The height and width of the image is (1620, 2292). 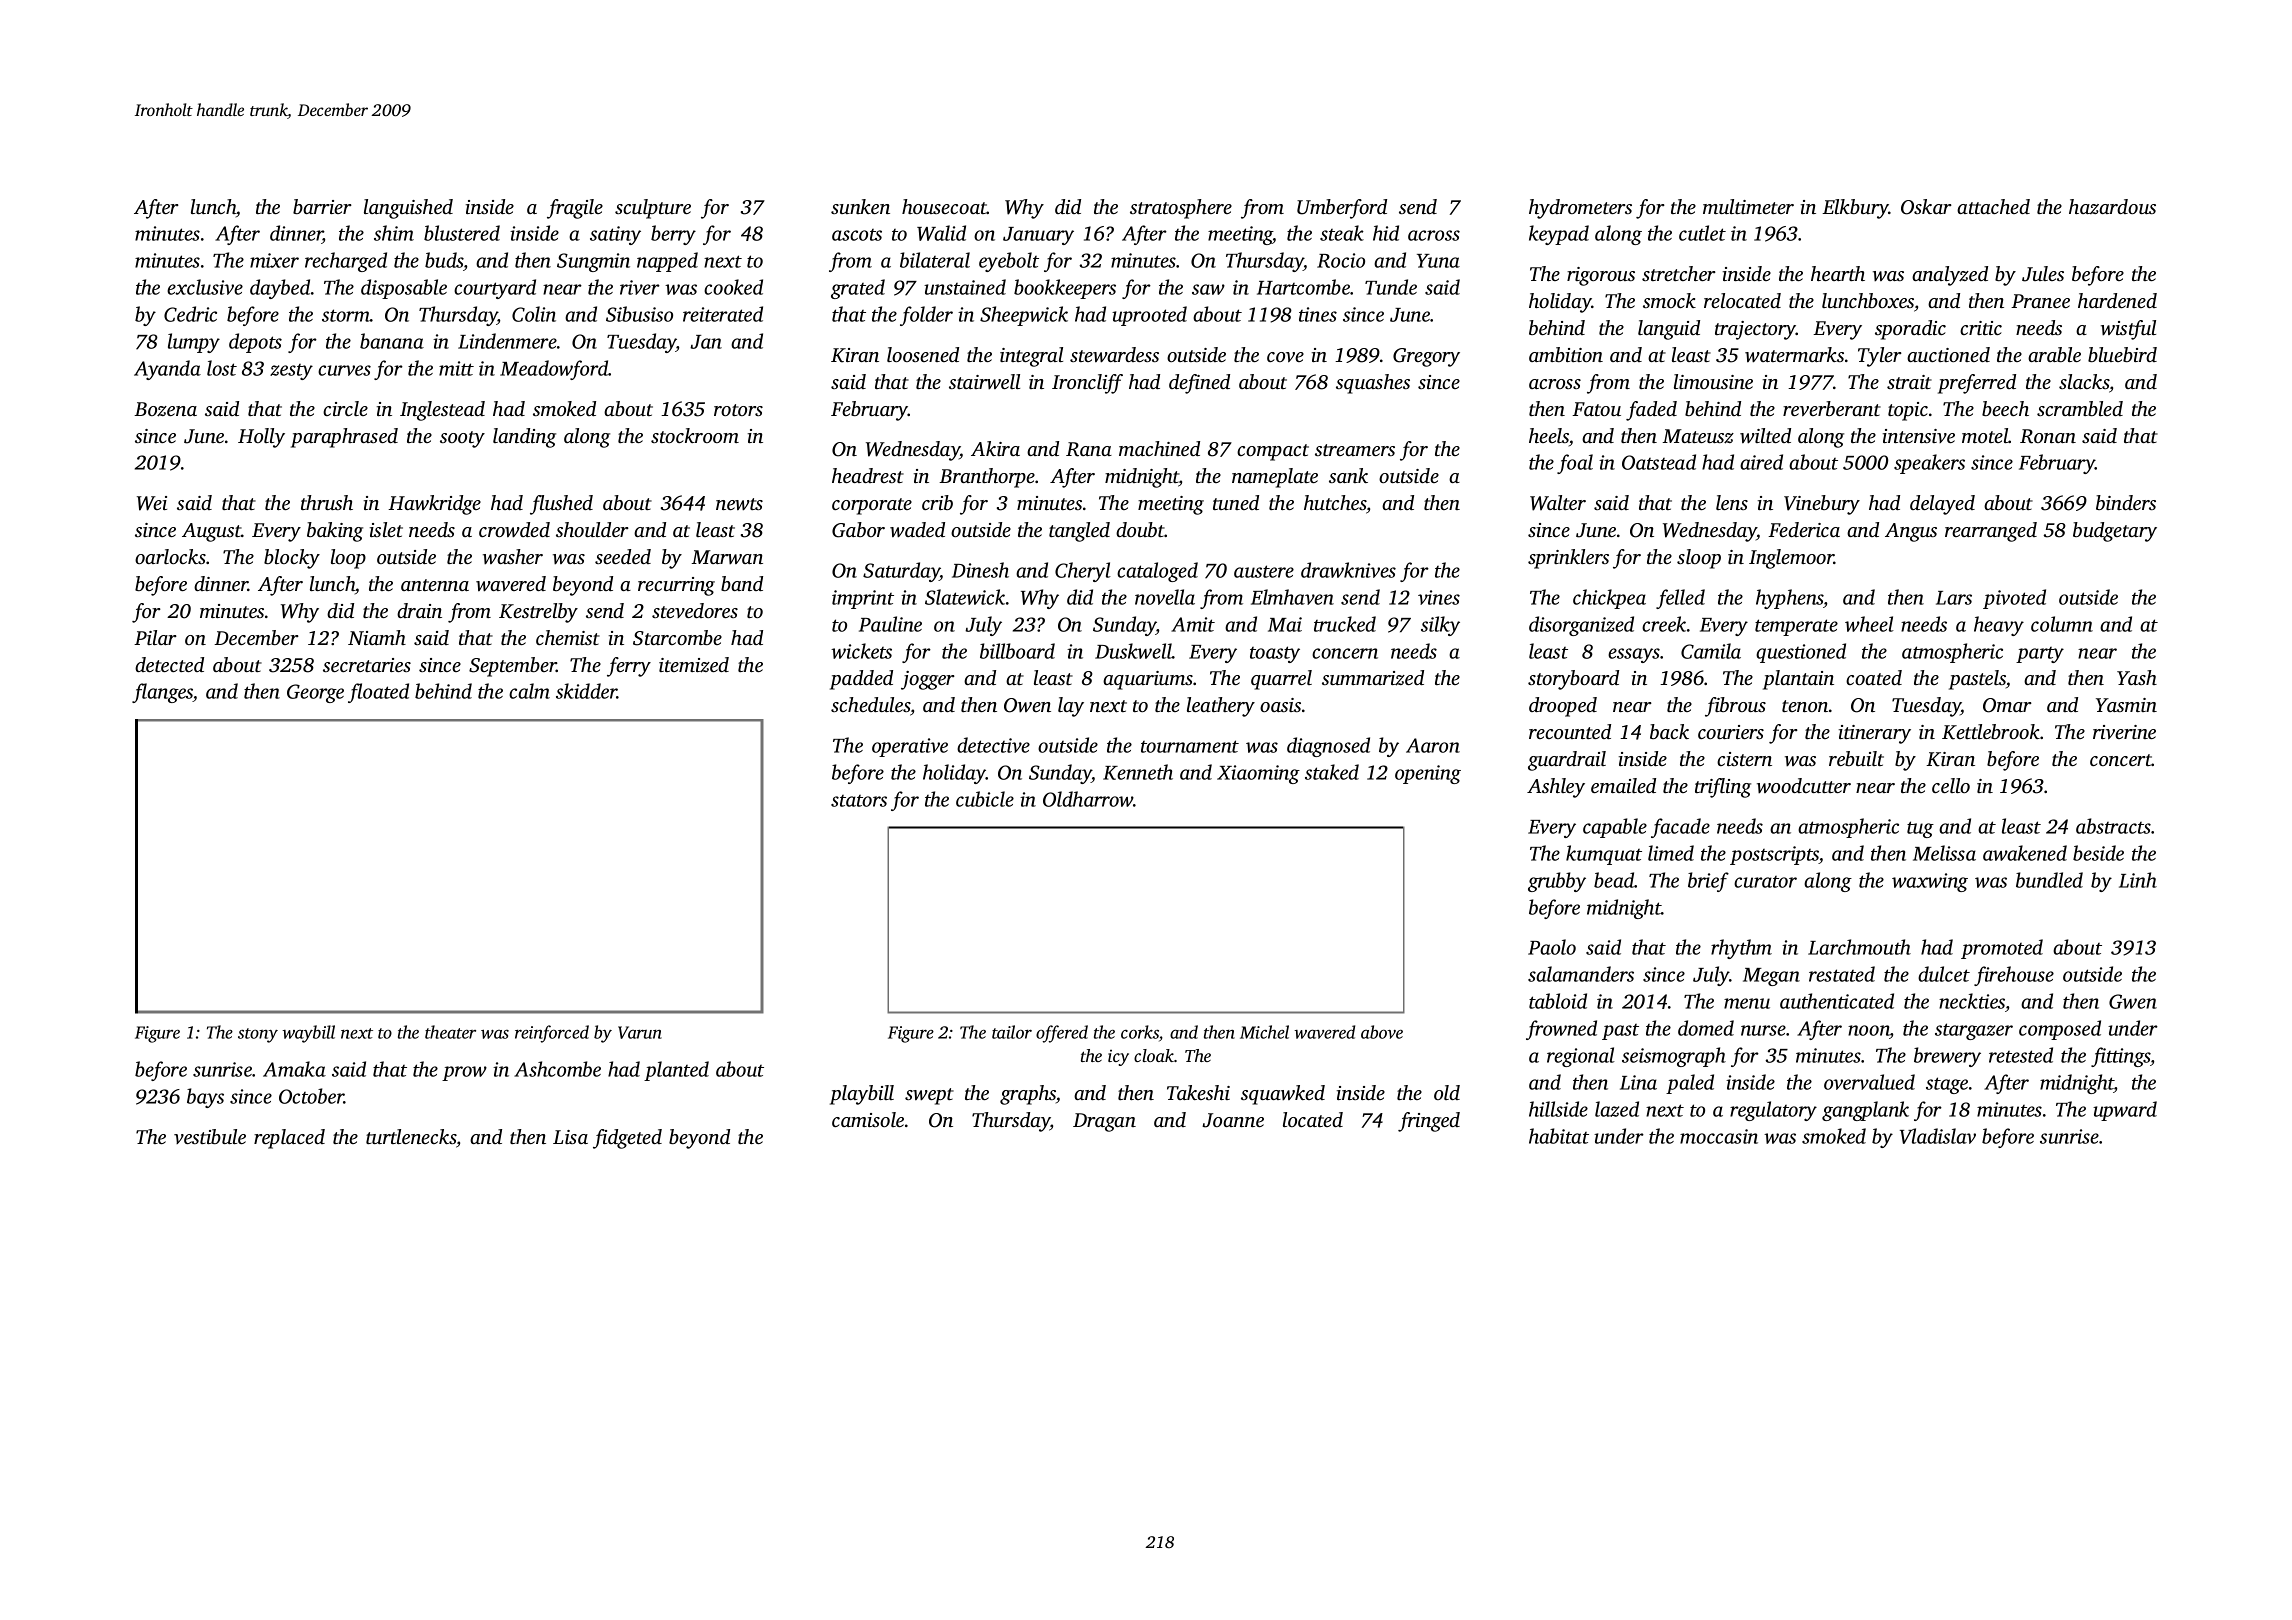 I want to click on skidder, so click(x=586, y=691).
